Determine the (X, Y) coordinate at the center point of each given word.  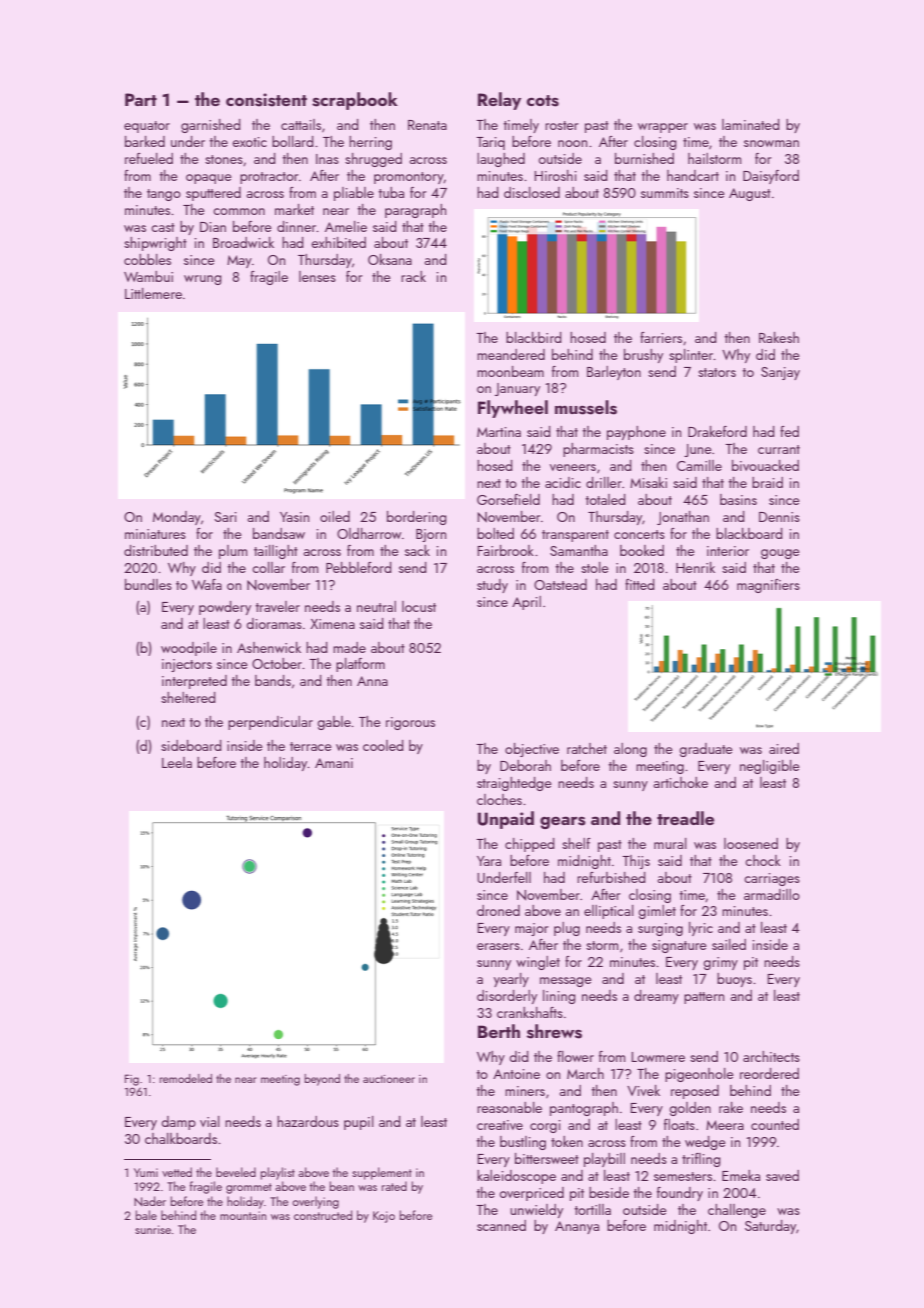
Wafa (207, 584)
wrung (203, 280)
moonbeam (510, 371)
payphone (636, 433)
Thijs (636, 862)
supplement (382, 1173)
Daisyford (771, 177)
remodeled (186, 1078)
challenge (737, 1211)
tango (164, 195)
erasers (498, 946)
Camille (699, 465)
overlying (315, 1202)
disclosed (532, 192)
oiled (335, 516)
